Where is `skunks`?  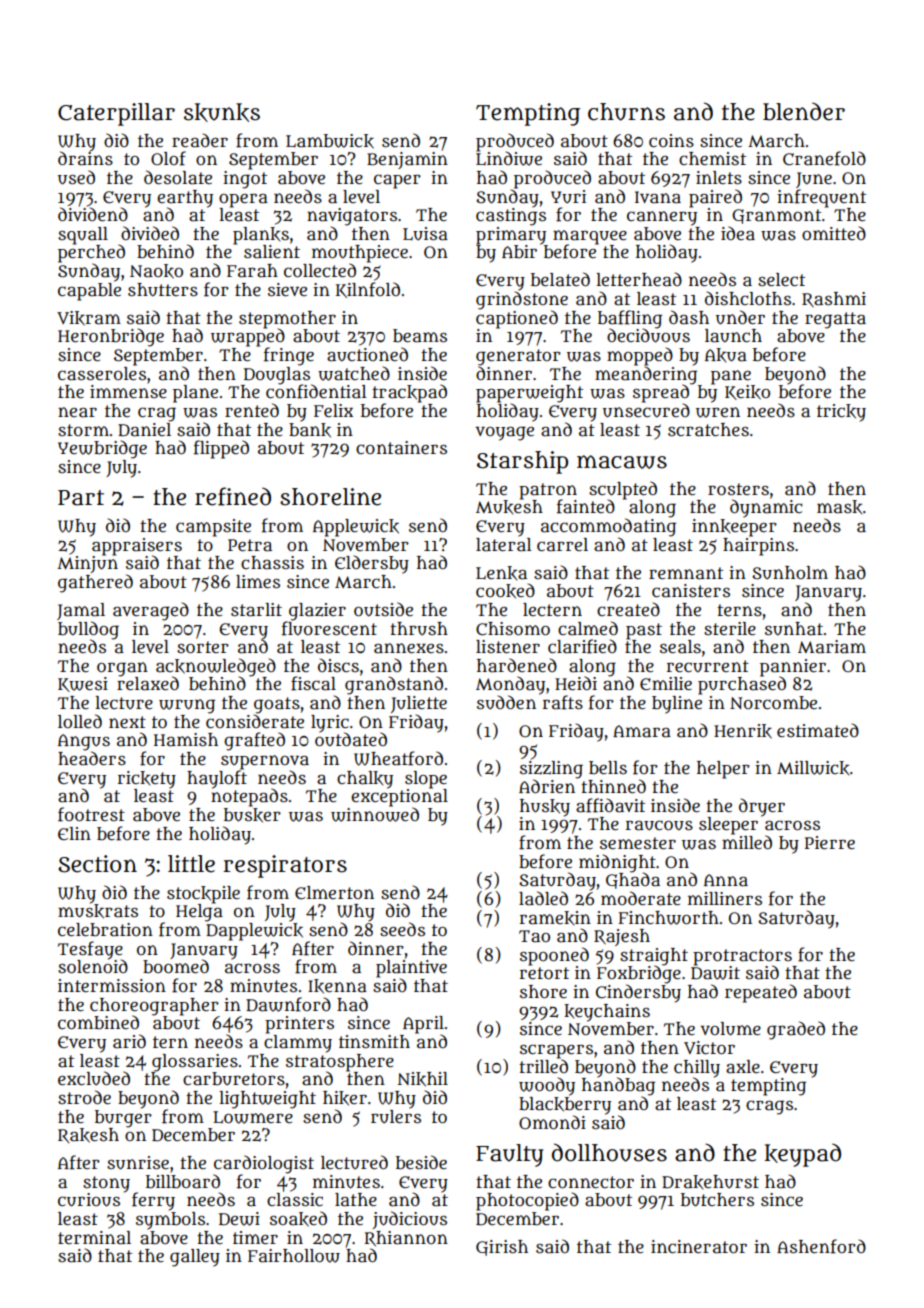
skunks is located at coordinates (222, 112).
